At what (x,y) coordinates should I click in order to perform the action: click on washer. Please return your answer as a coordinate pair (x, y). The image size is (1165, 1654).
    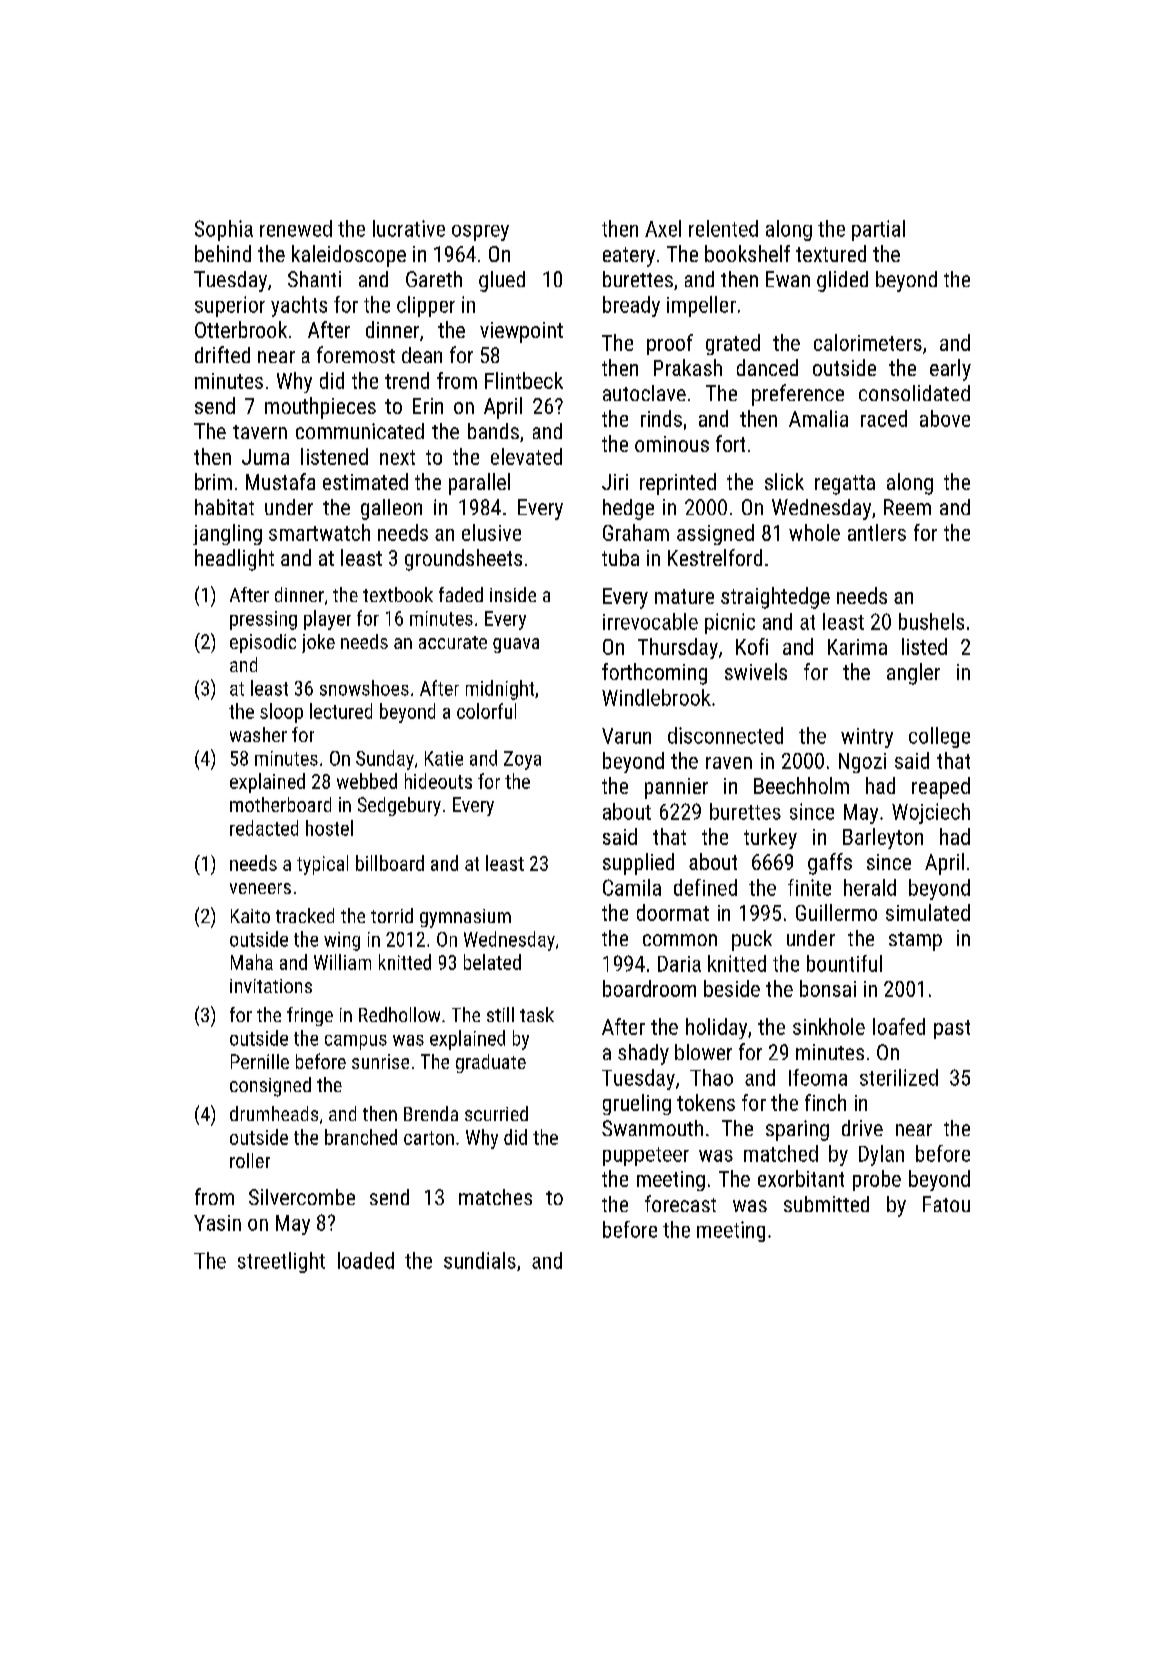
    Looking at the image, I should click on (258, 734).
